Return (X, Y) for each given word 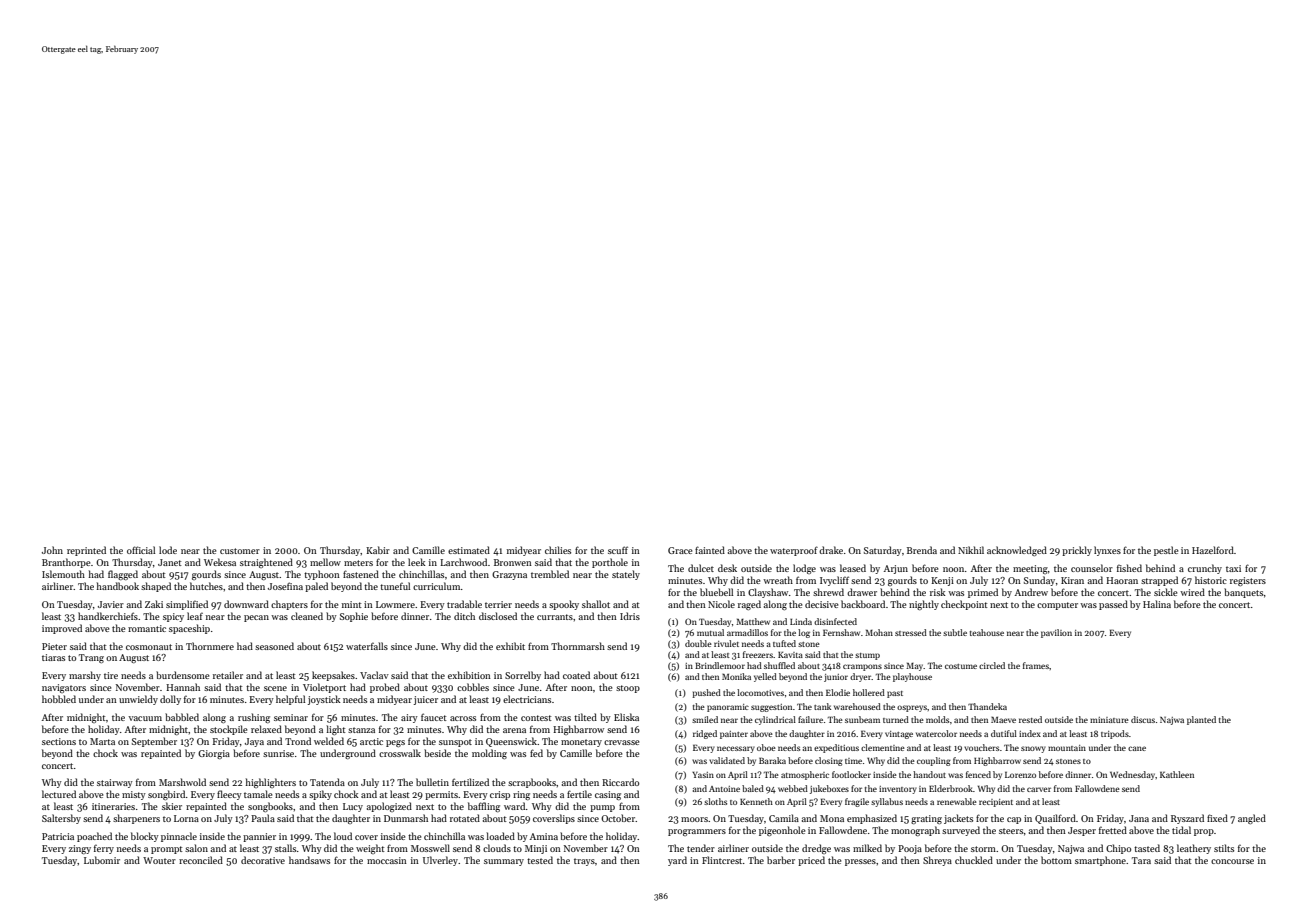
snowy (1033, 749)
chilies (558, 550)
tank (822, 706)
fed (536, 753)
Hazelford (1213, 550)
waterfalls (367, 646)
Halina (1157, 604)
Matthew (753, 621)
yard (677, 861)
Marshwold (182, 782)
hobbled (59, 699)
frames (1036, 665)
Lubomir (102, 860)
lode (168, 550)
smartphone (1100, 861)
